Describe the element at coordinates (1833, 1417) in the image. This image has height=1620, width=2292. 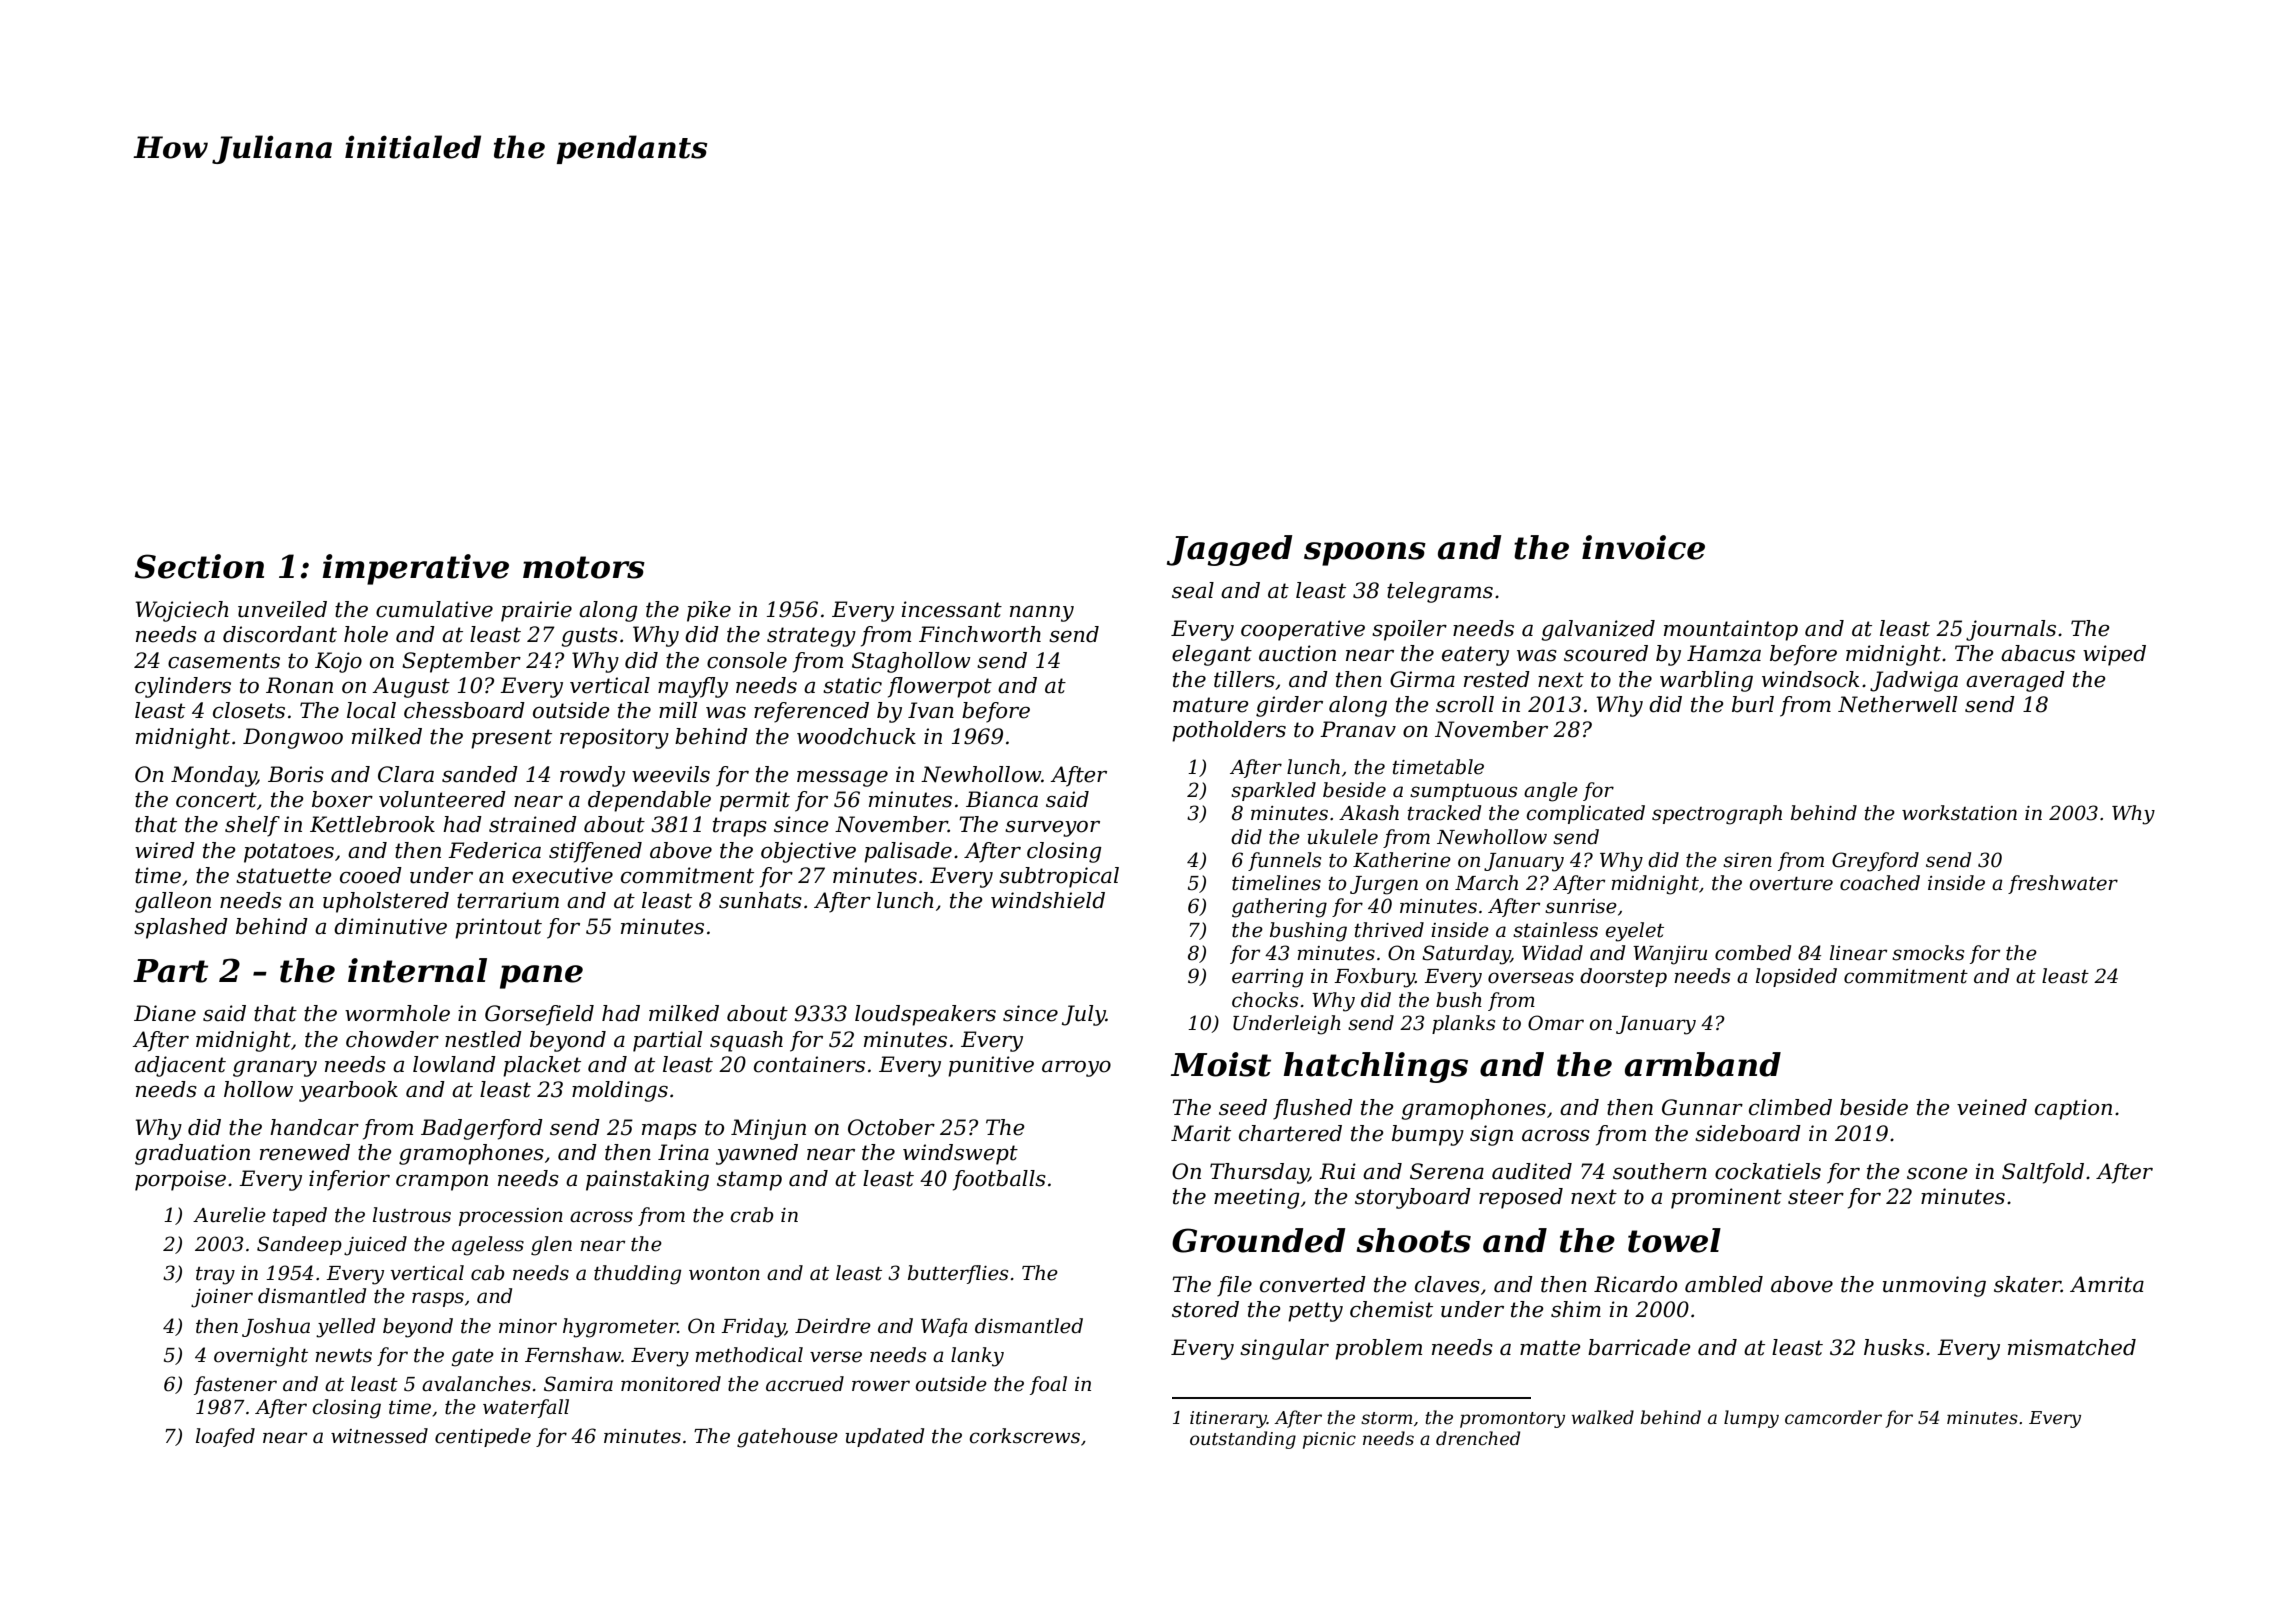
I see `camcorder` at that location.
